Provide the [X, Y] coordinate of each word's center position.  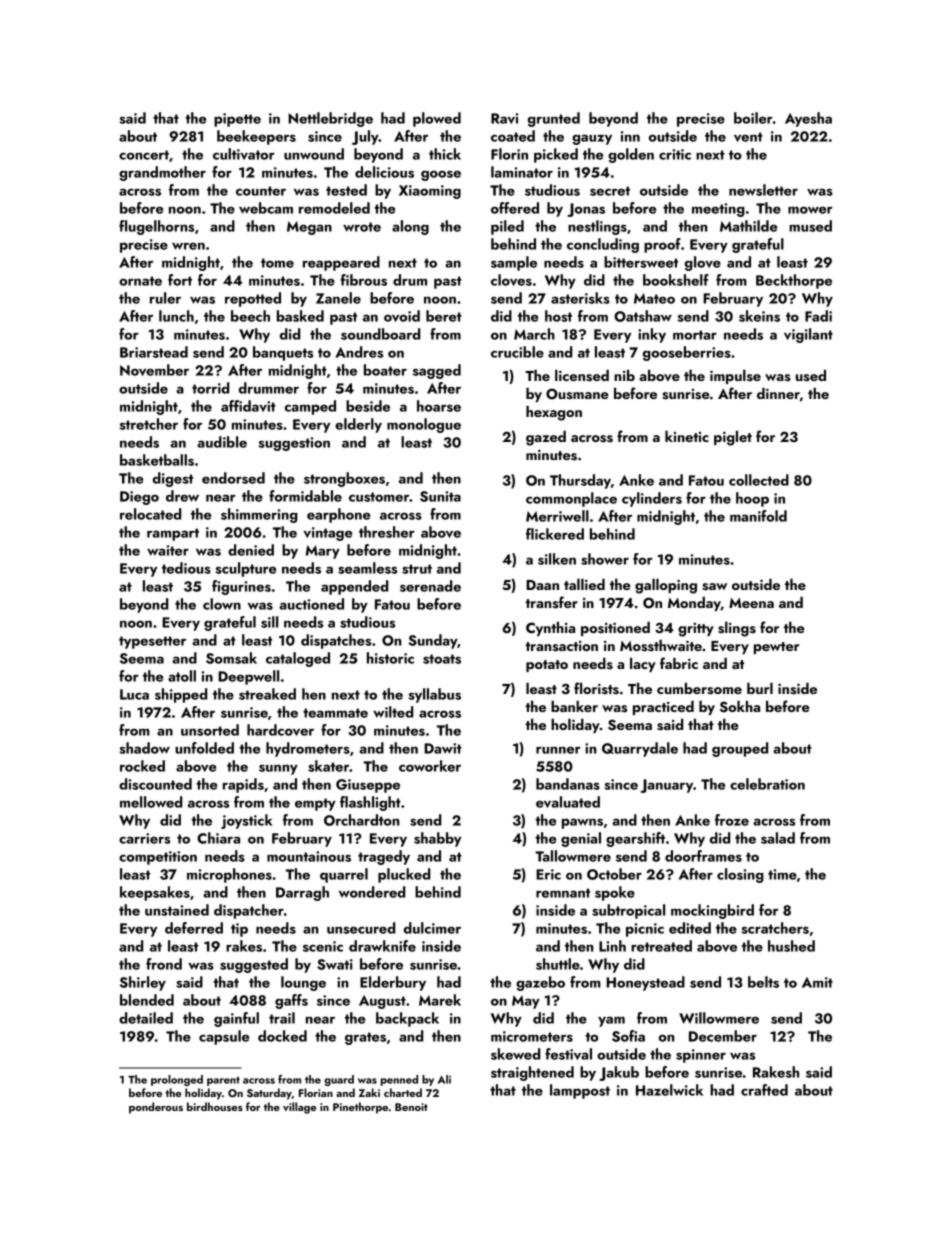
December [723, 1036]
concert [144, 155]
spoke [615, 893]
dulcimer [432, 928]
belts [763, 982]
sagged [437, 371]
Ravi [504, 118]
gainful [236, 1019]
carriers [144, 838]
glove [703, 263]
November [154, 370]
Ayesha [808, 119]
